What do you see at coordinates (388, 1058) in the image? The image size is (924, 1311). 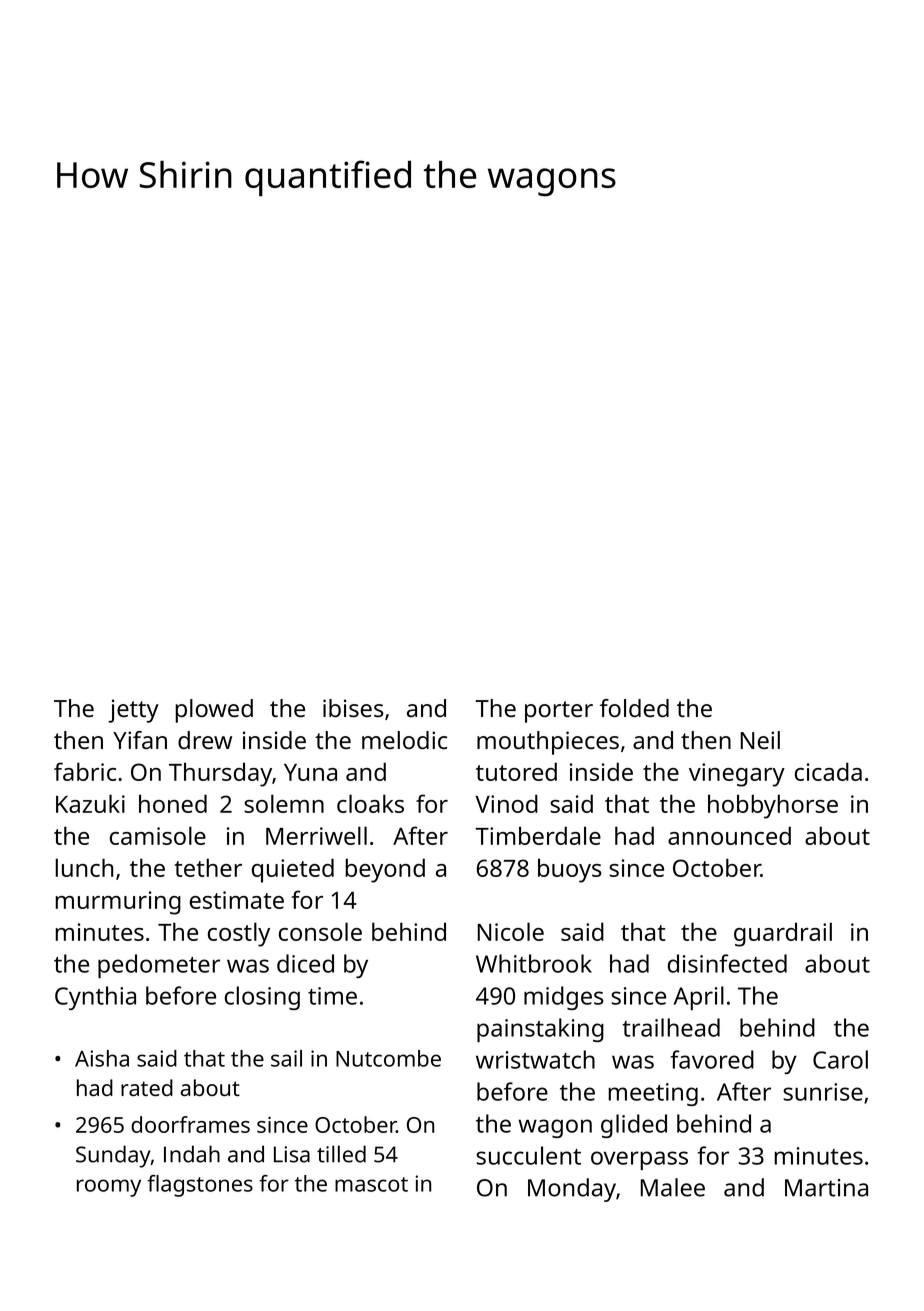 I see `Nutcombe` at bounding box center [388, 1058].
